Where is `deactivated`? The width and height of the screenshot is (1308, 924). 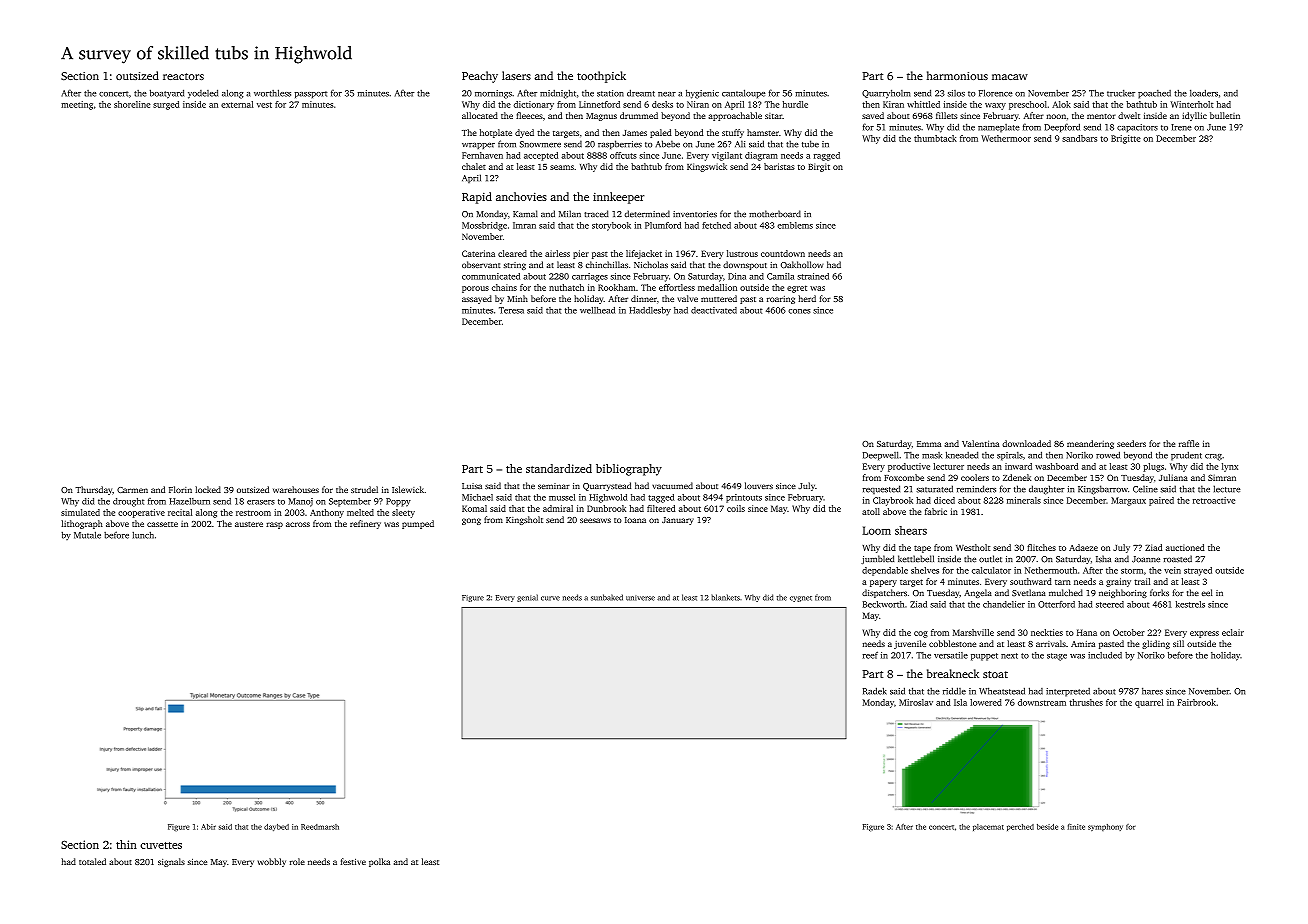 deactivated is located at coordinates (714, 310).
